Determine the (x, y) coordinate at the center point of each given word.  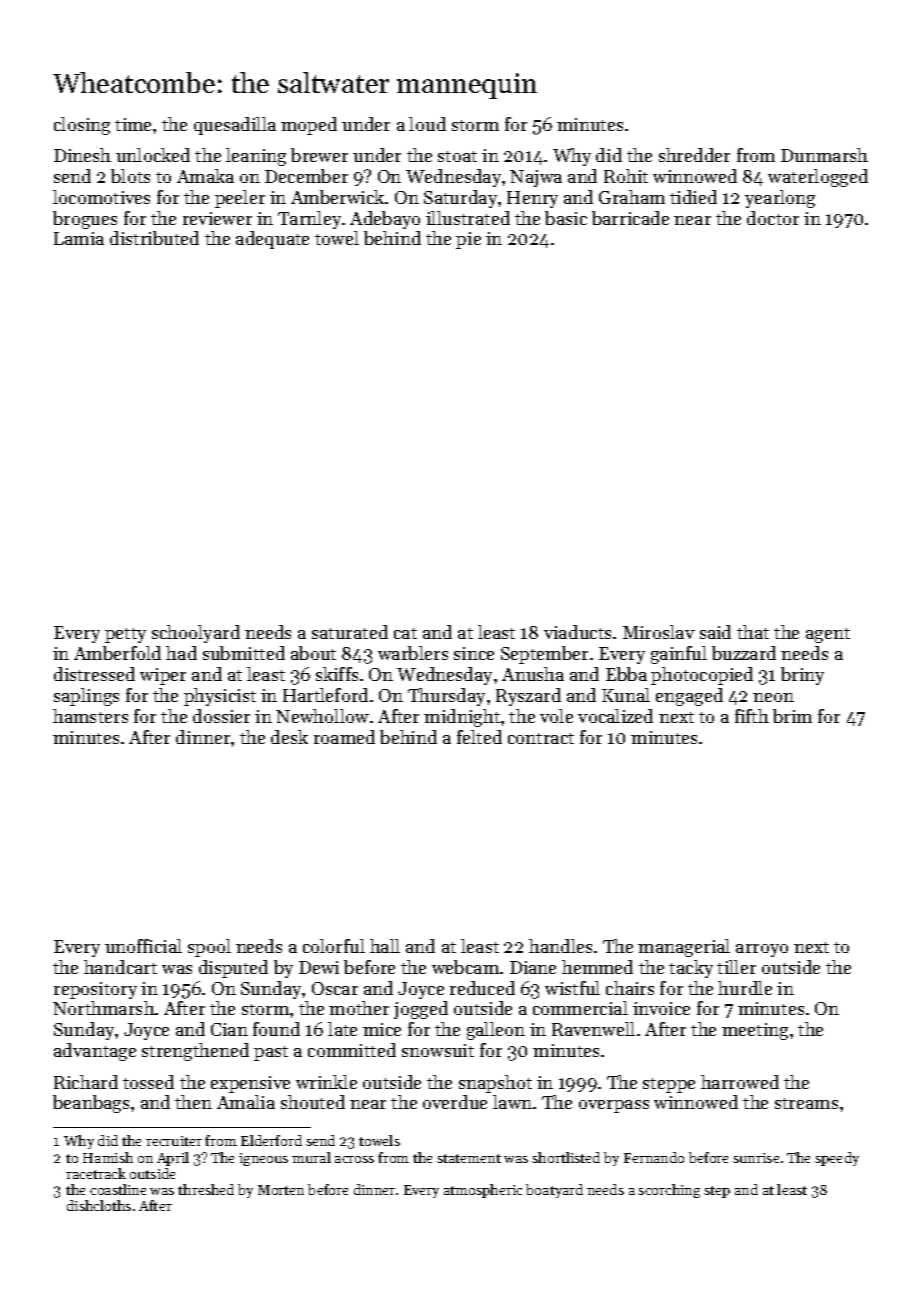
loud (427, 124)
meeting (755, 1031)
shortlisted (566, 1157)
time (133, 124)
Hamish (108, 1157)
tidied (693, 197)
